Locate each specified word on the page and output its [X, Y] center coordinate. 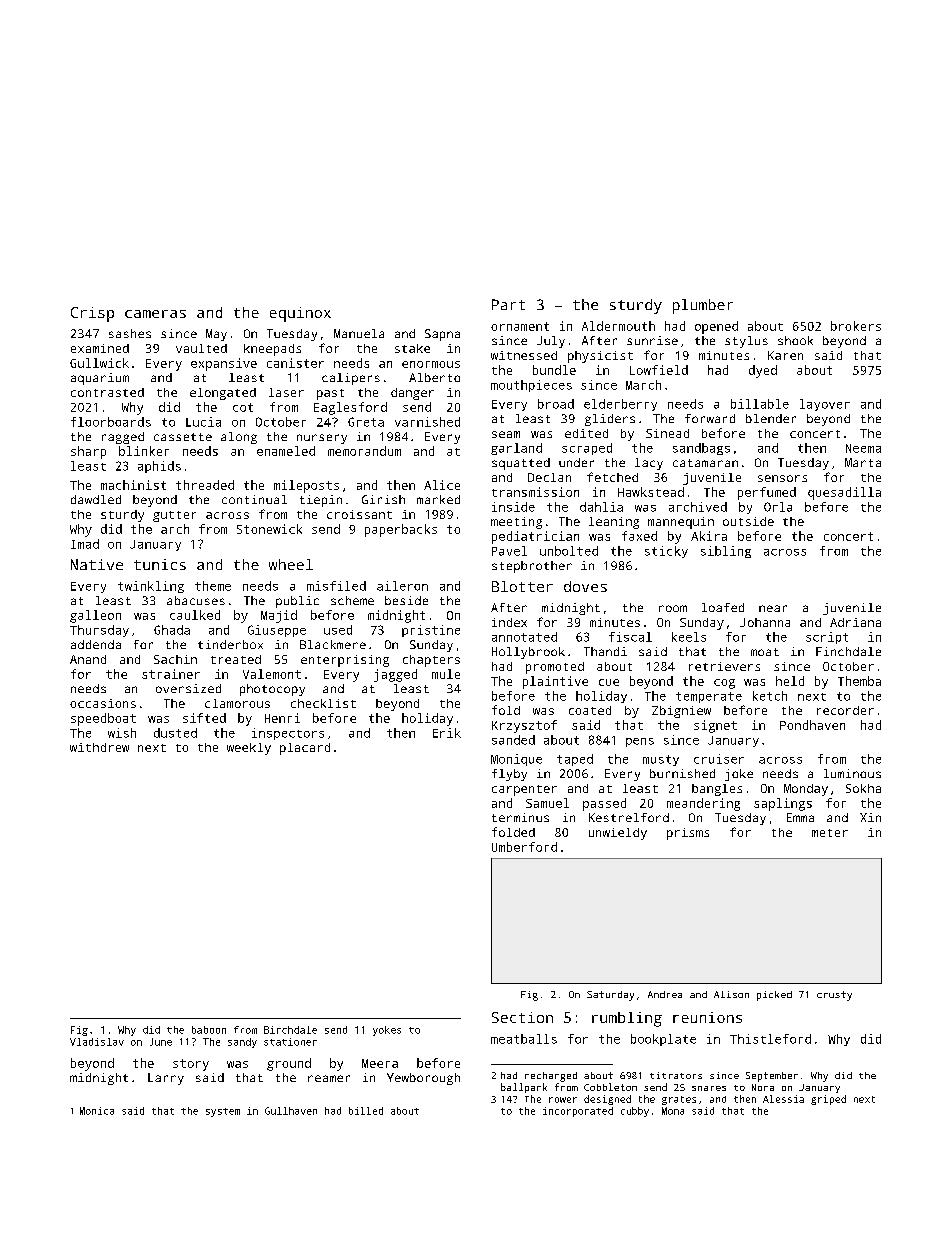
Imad [85, 544]
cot [243, 407]
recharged [551, 1077]
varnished [427, 422]
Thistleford [770, 1039]
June [161, 1042]
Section [522, 1017]
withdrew [99, 747]
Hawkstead [651, 492]
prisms [688, 834]
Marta [863, 462]
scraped [587, 449]
